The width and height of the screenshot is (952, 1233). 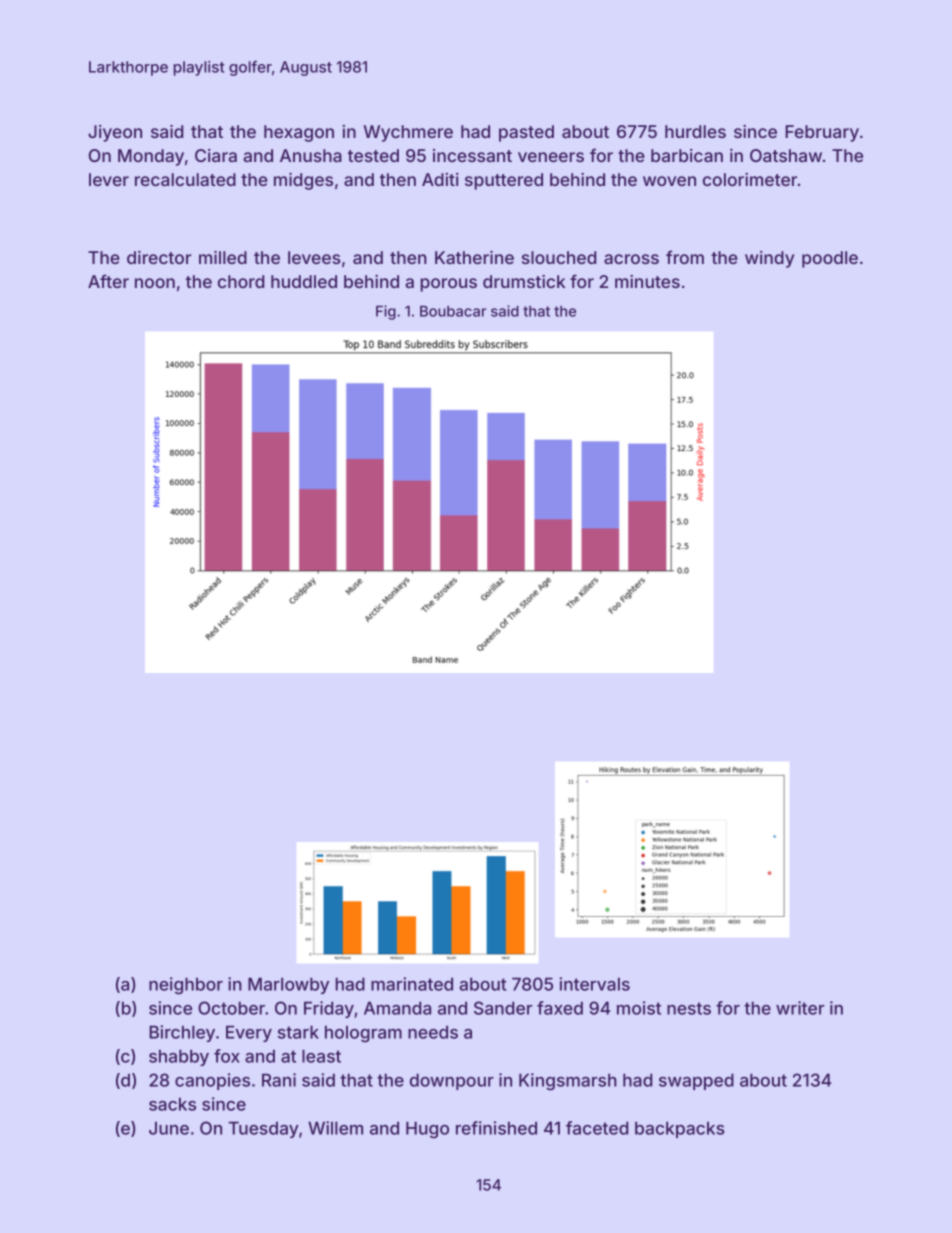 What do you see at coordinates (769, 259) in the screenshot?
I see `windy` at bounding box center [769, 259].
